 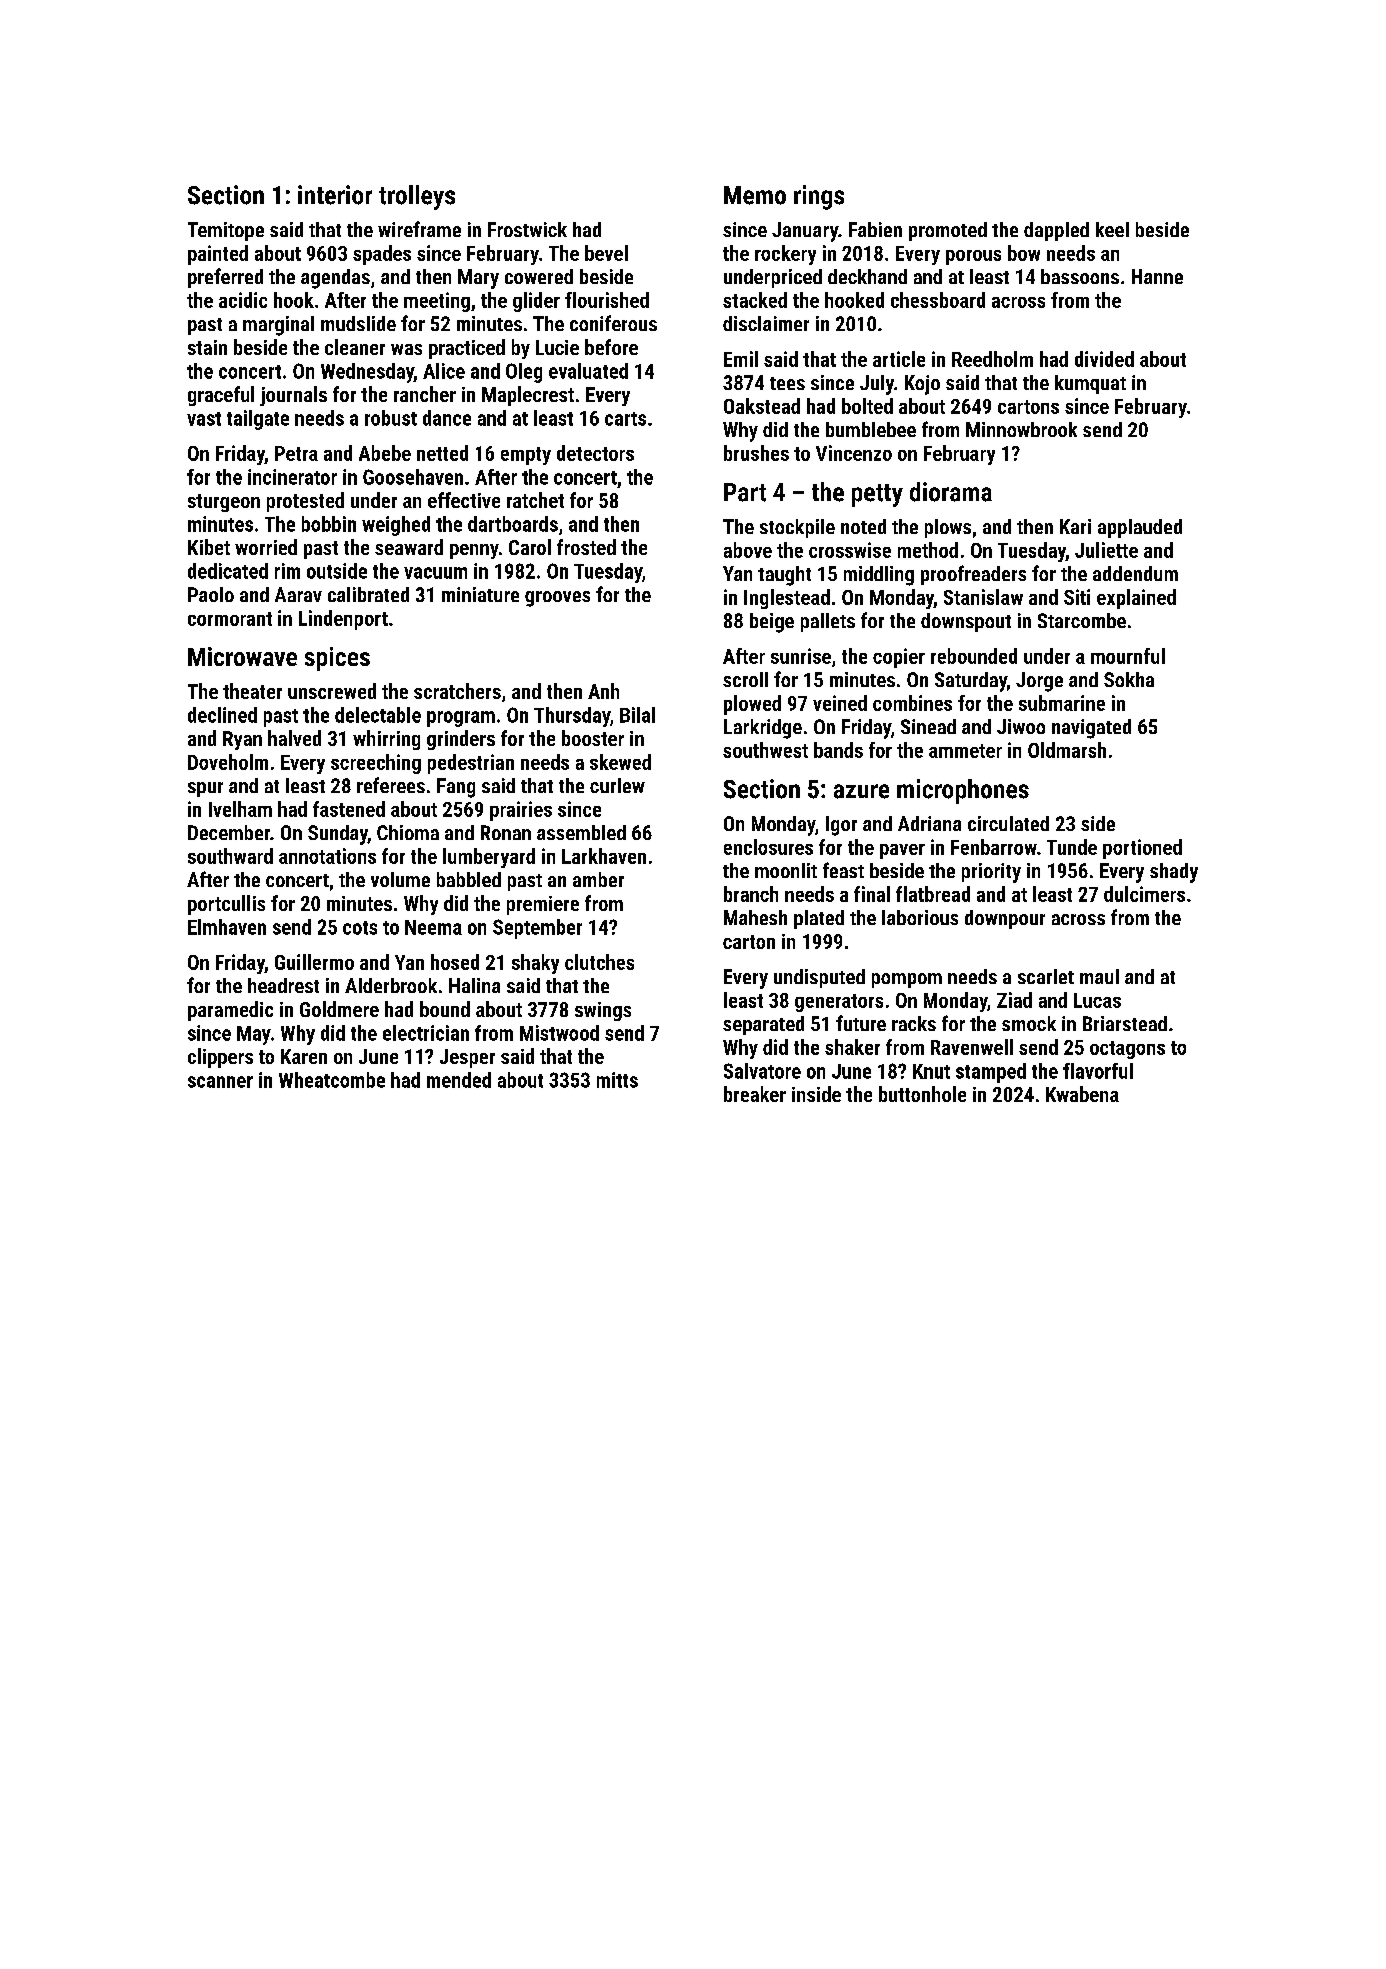 I want to click on Frostwick, so click(x=527, y=229).
